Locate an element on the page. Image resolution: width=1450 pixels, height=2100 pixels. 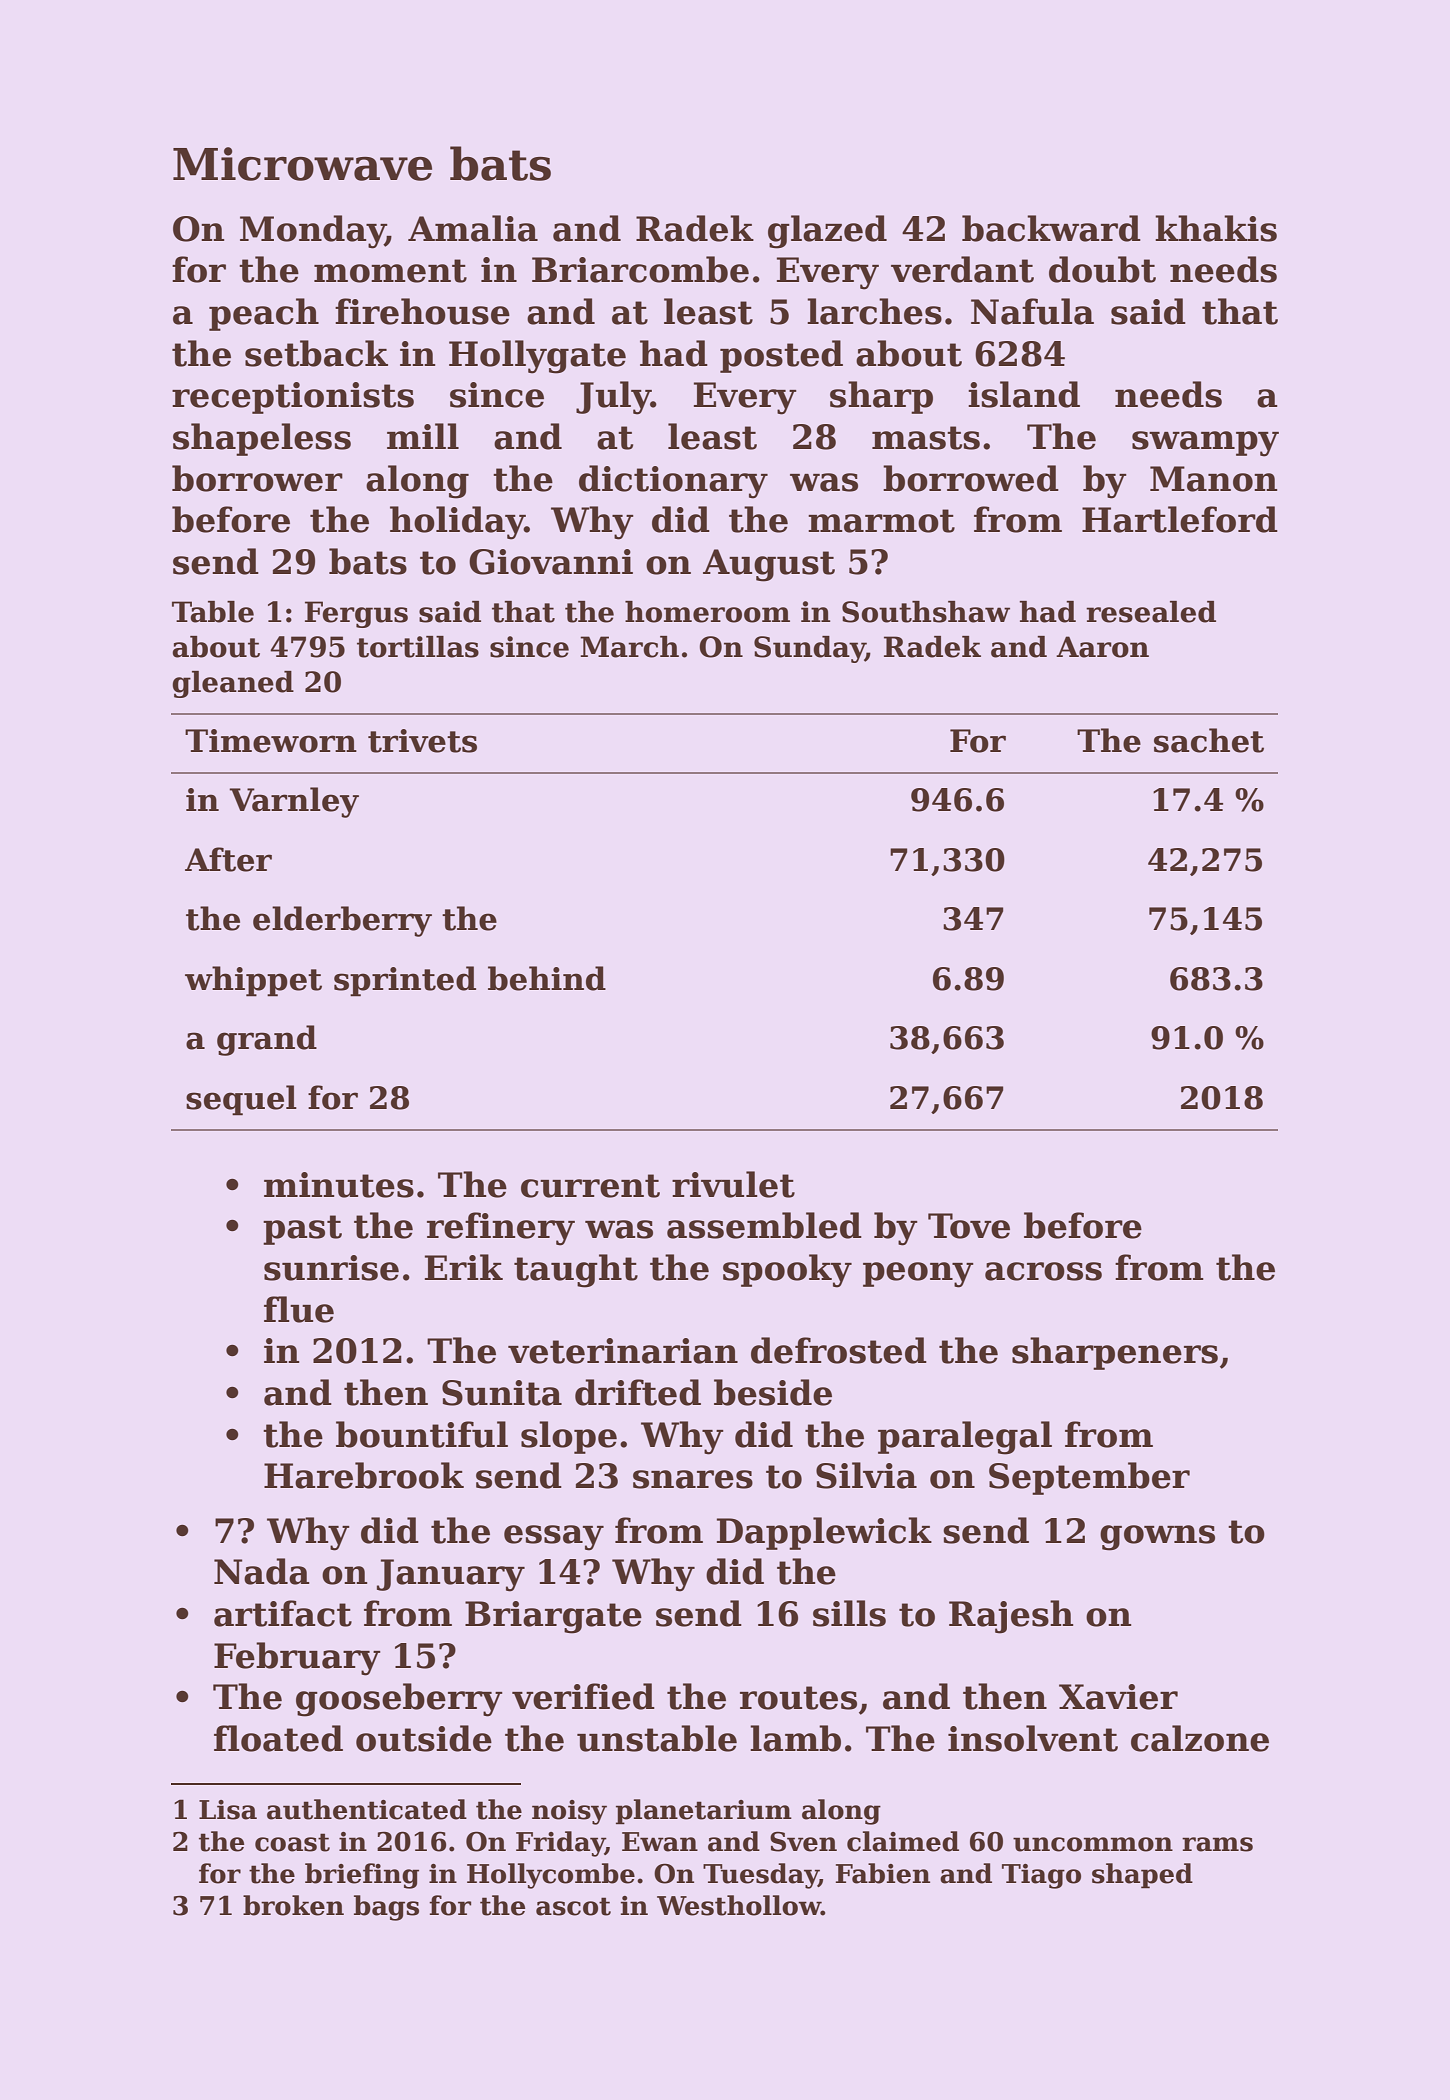
behind is located at coordinates (547, 978).
